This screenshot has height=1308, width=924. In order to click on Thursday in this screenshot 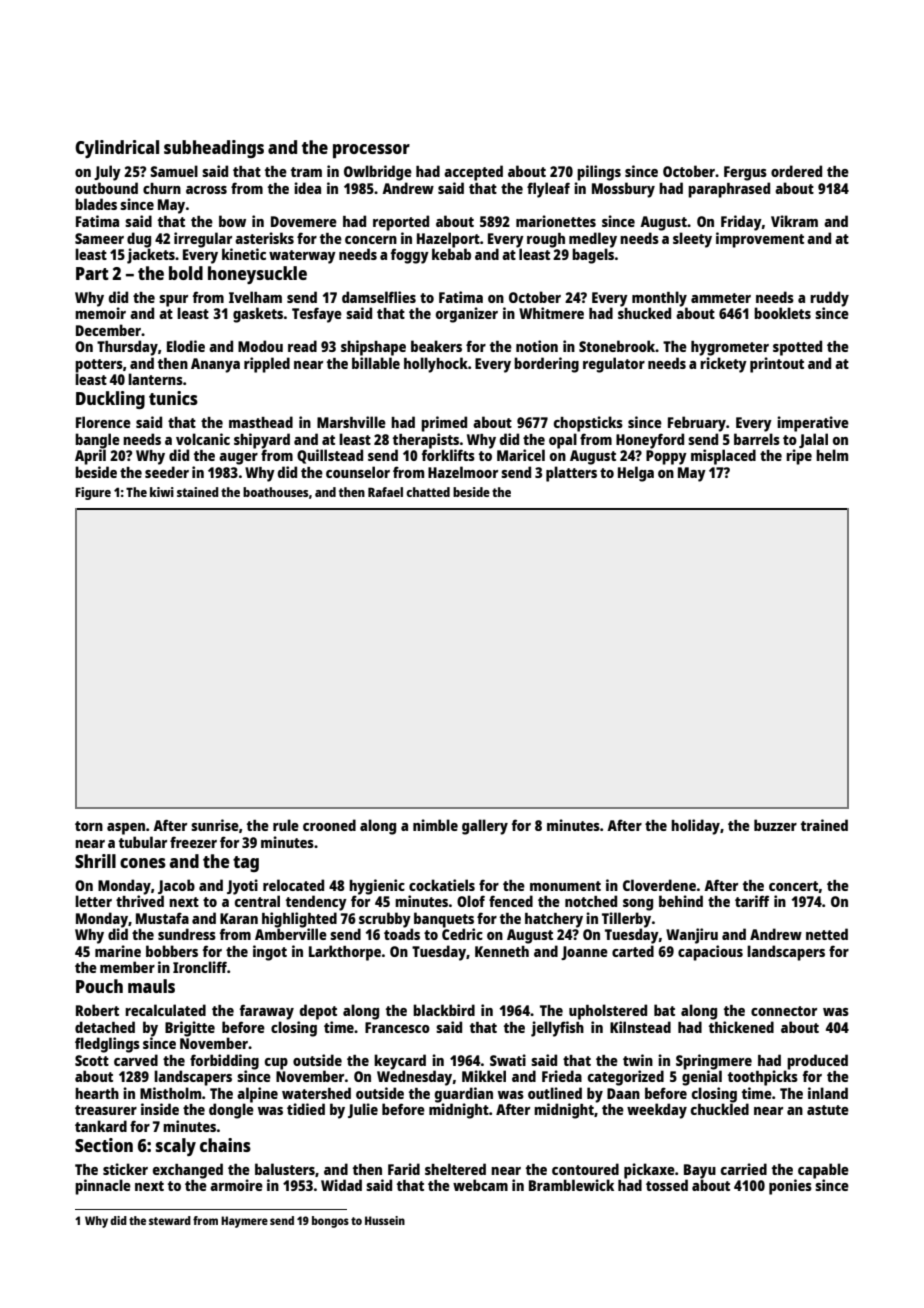, I will do `click(127, 348)`.
